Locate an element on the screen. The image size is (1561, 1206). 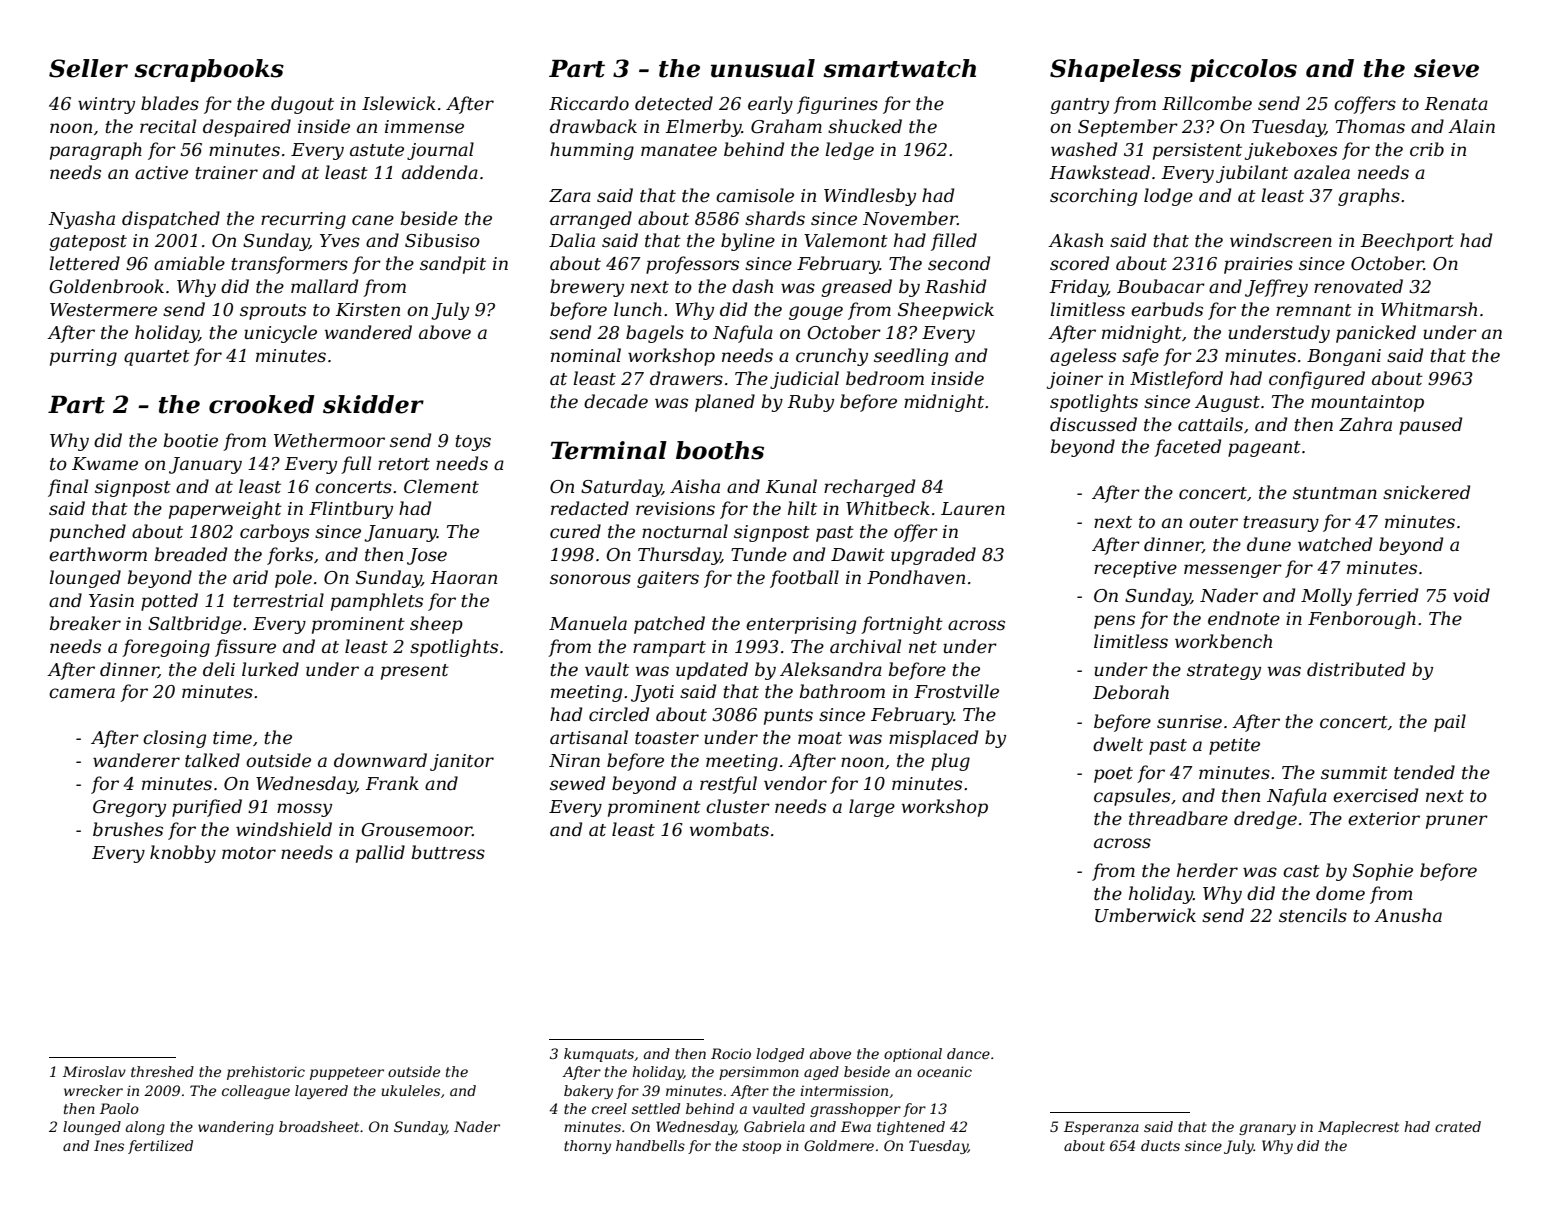
byline is located at coordinates (748, 242).
